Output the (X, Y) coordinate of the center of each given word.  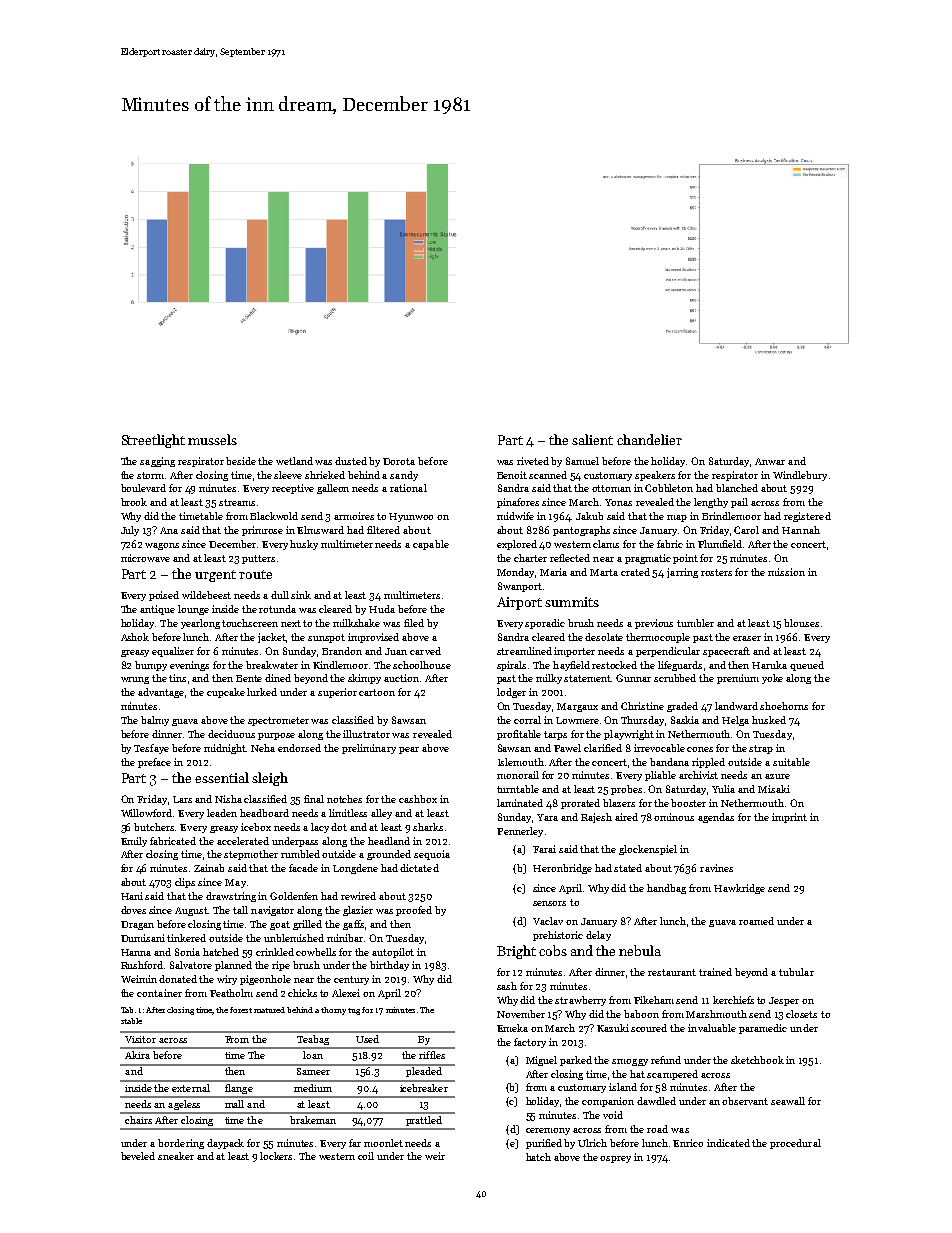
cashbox (418, 799)
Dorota (399, 461)
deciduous (231, 734)
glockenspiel (648, 850)
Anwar (770, 461)
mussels (212, 439)
